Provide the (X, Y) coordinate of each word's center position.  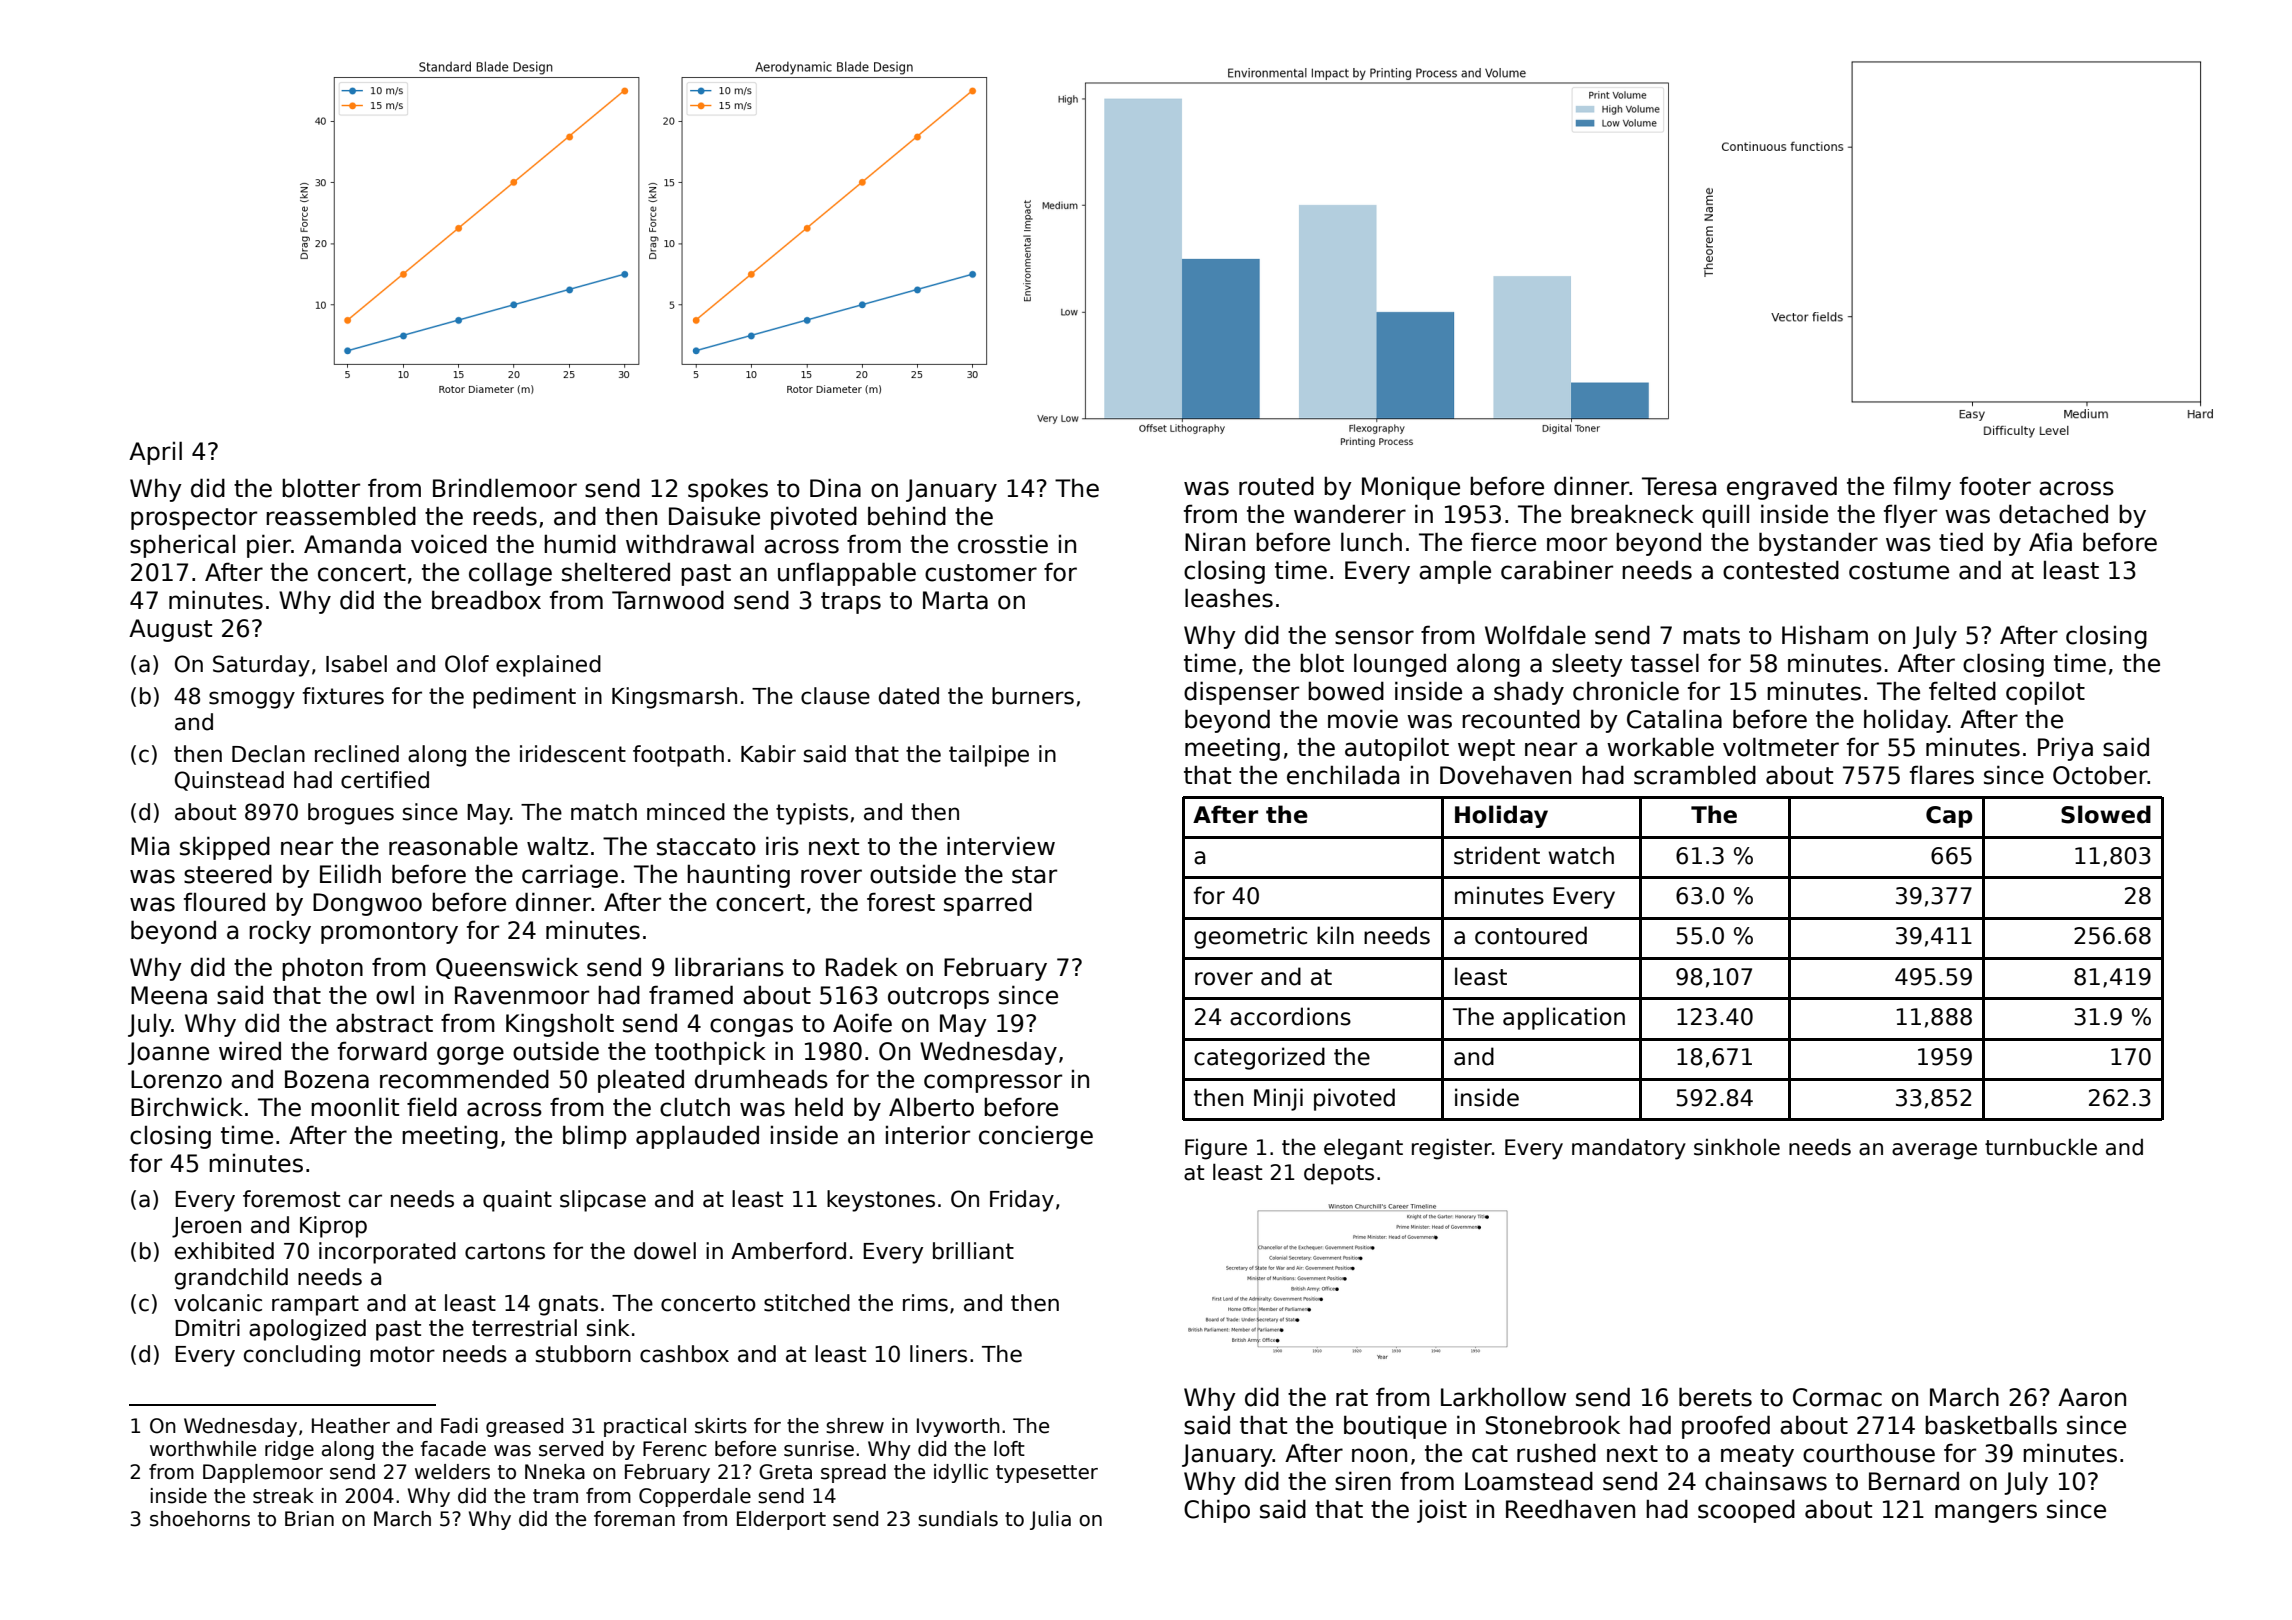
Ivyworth (958, 1427)
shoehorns (200, 1519)
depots (1339, 1174)
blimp (594, 1137)
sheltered (616, 572)
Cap (1949, 817)
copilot (2045, 693)
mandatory (1629, 1149)
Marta (955, 600)
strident (1497, 855)
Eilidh (350, 874)
